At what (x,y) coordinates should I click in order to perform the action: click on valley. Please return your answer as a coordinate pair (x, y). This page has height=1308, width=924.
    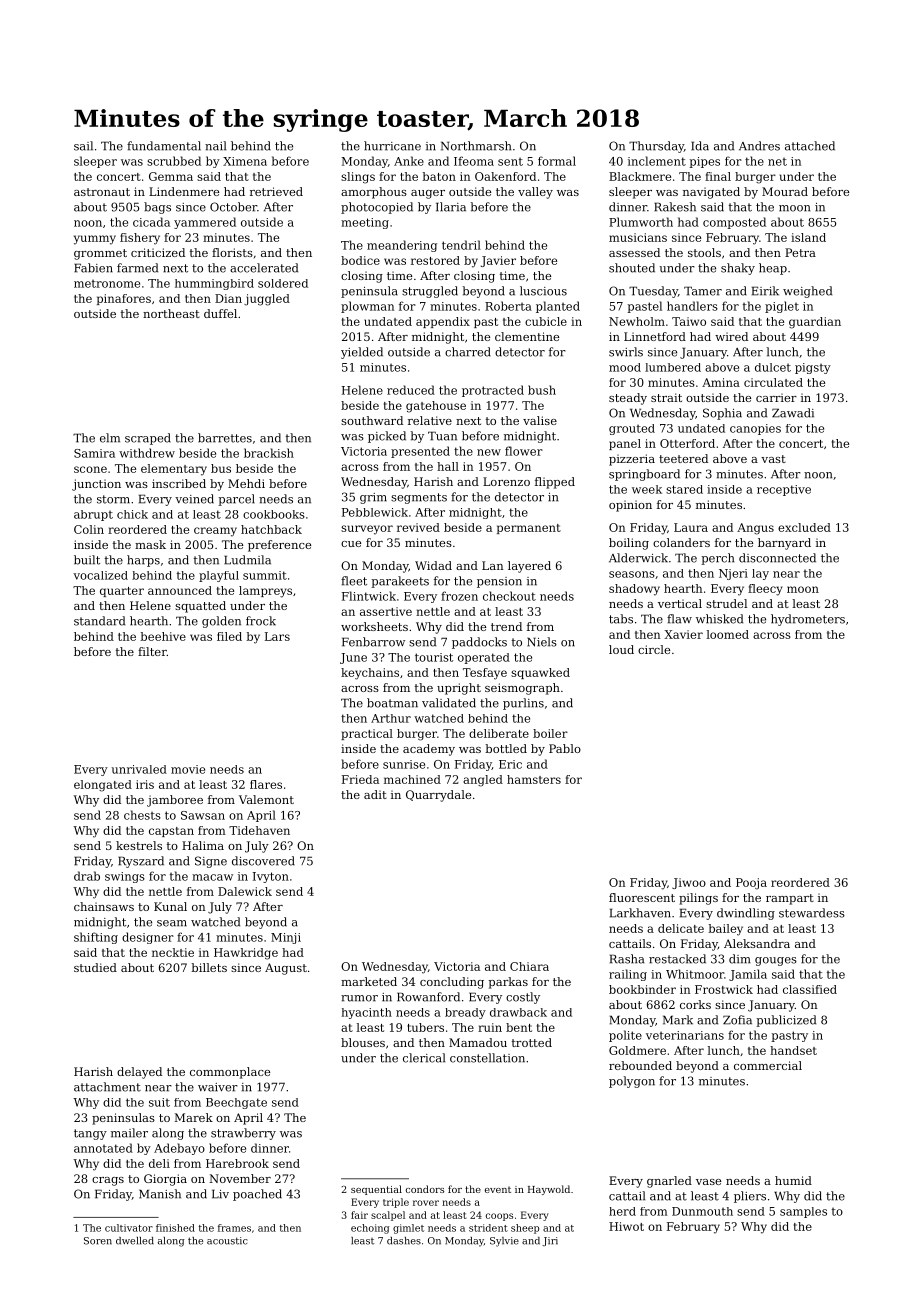
    Looking at the image, I should click on (535, 193).
